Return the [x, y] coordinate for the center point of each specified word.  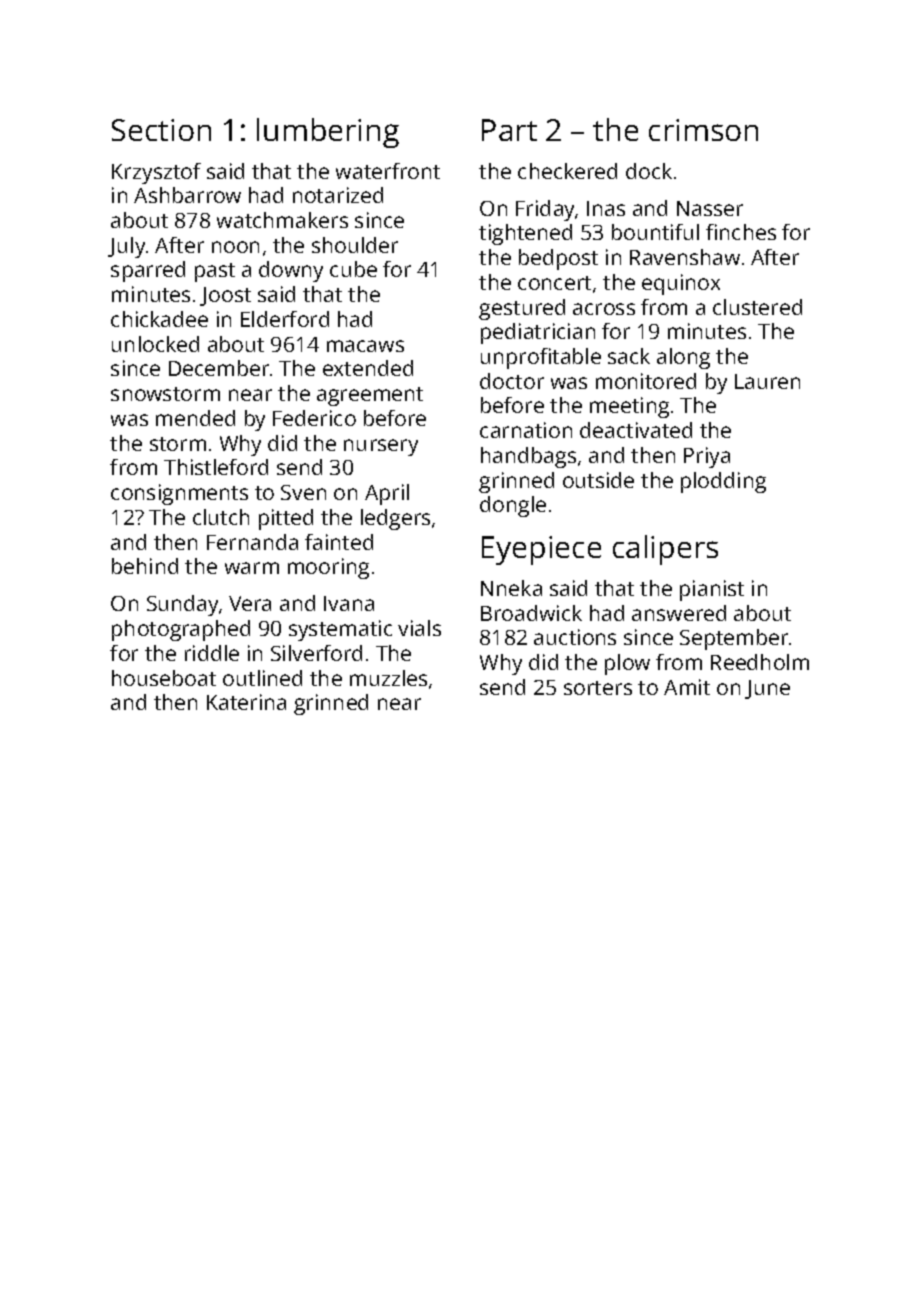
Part [509, 130]
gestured [522, 309]
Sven [303, 492]
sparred [148, 271]
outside [598, 480]
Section [161, 130]
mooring [328, 568]
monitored [646, 381]
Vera [250, 603]
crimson [703, 130]
